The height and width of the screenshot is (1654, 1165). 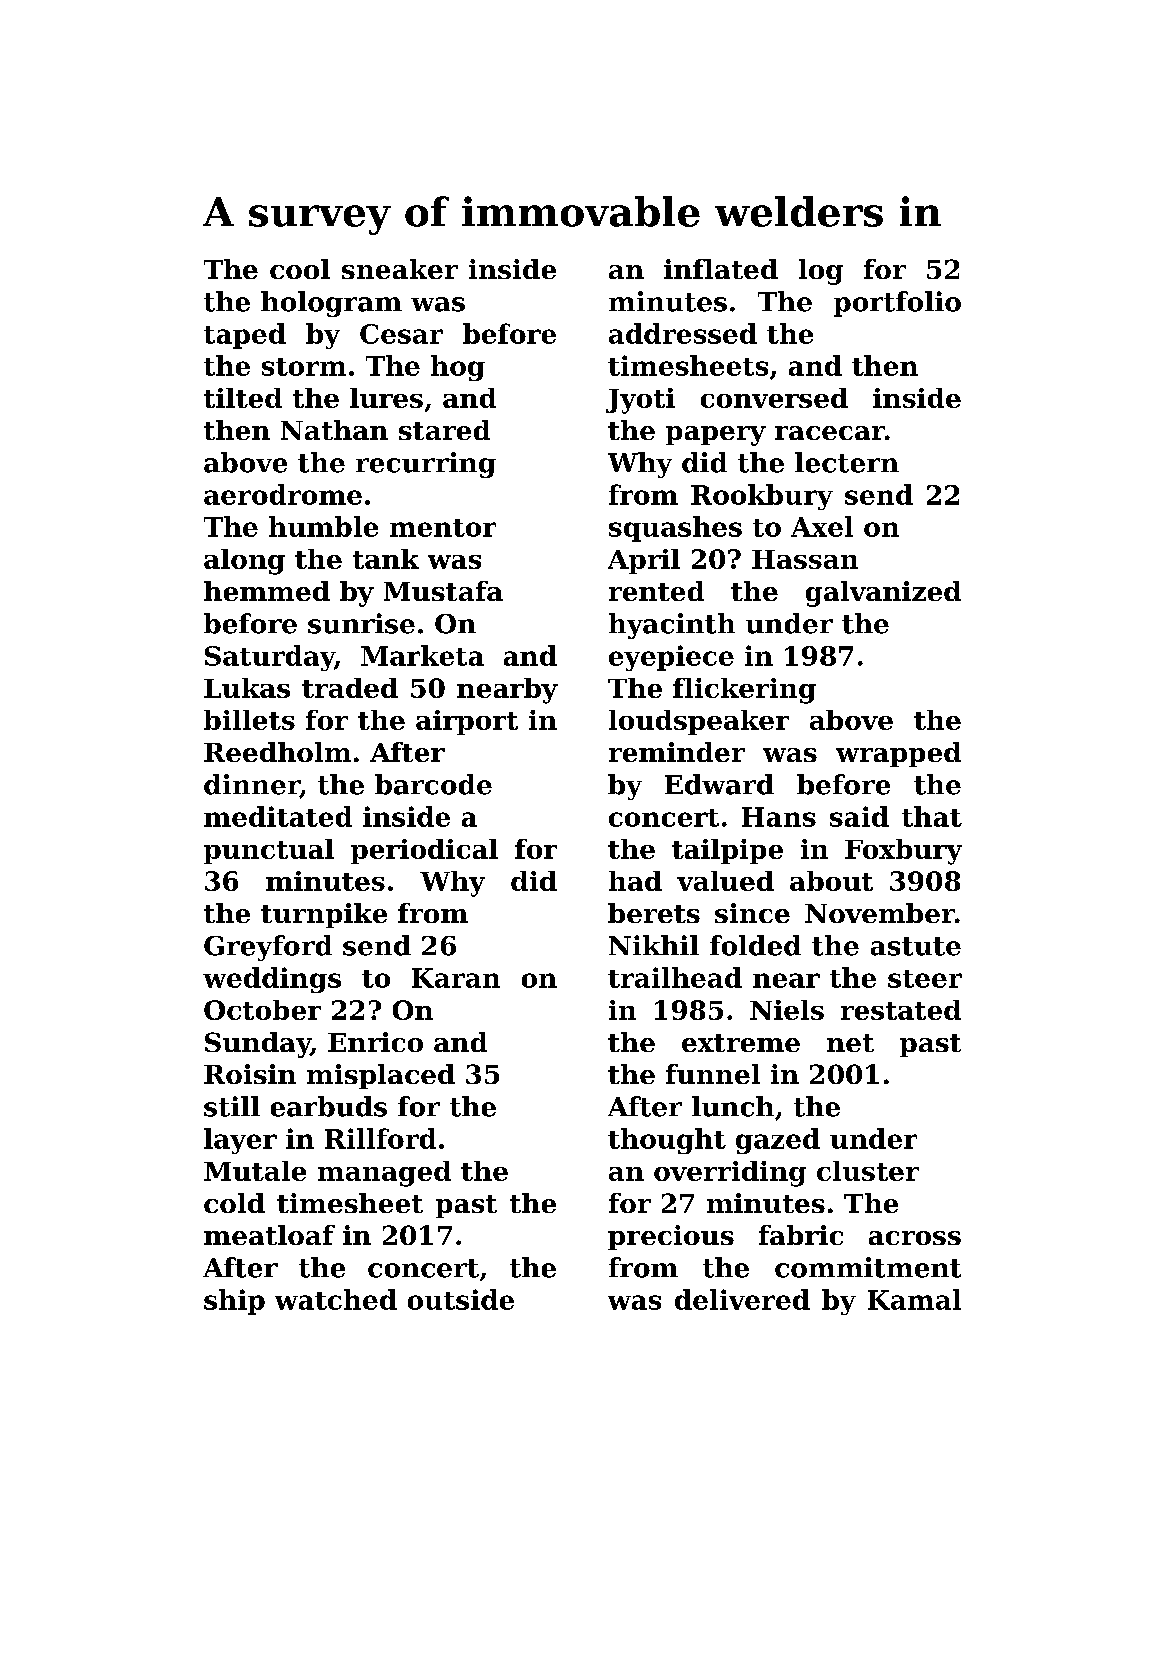 I want to click on aerodrome, so click(x=283, y=494).
